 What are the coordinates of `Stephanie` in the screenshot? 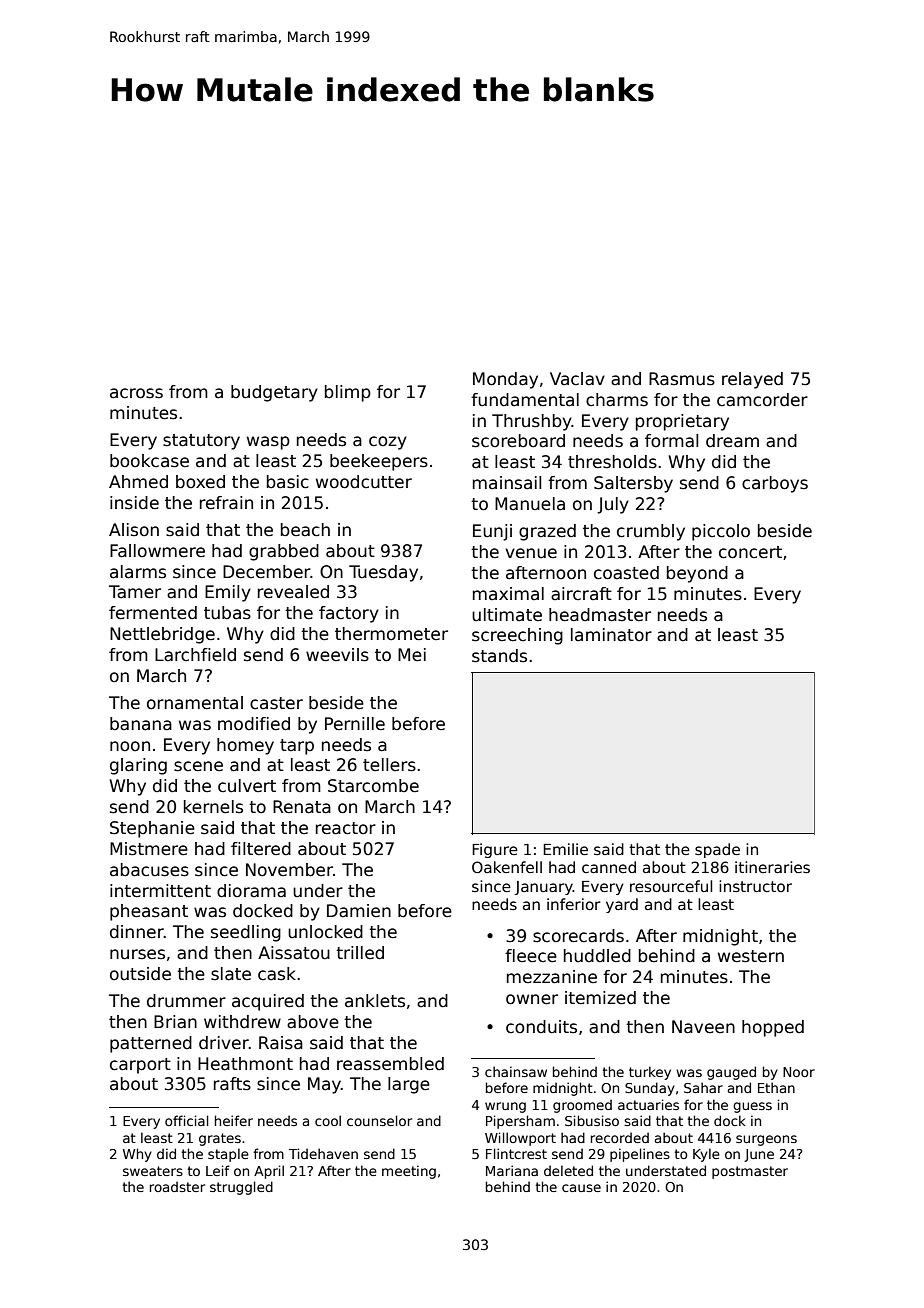 It's located at (152, 829).
